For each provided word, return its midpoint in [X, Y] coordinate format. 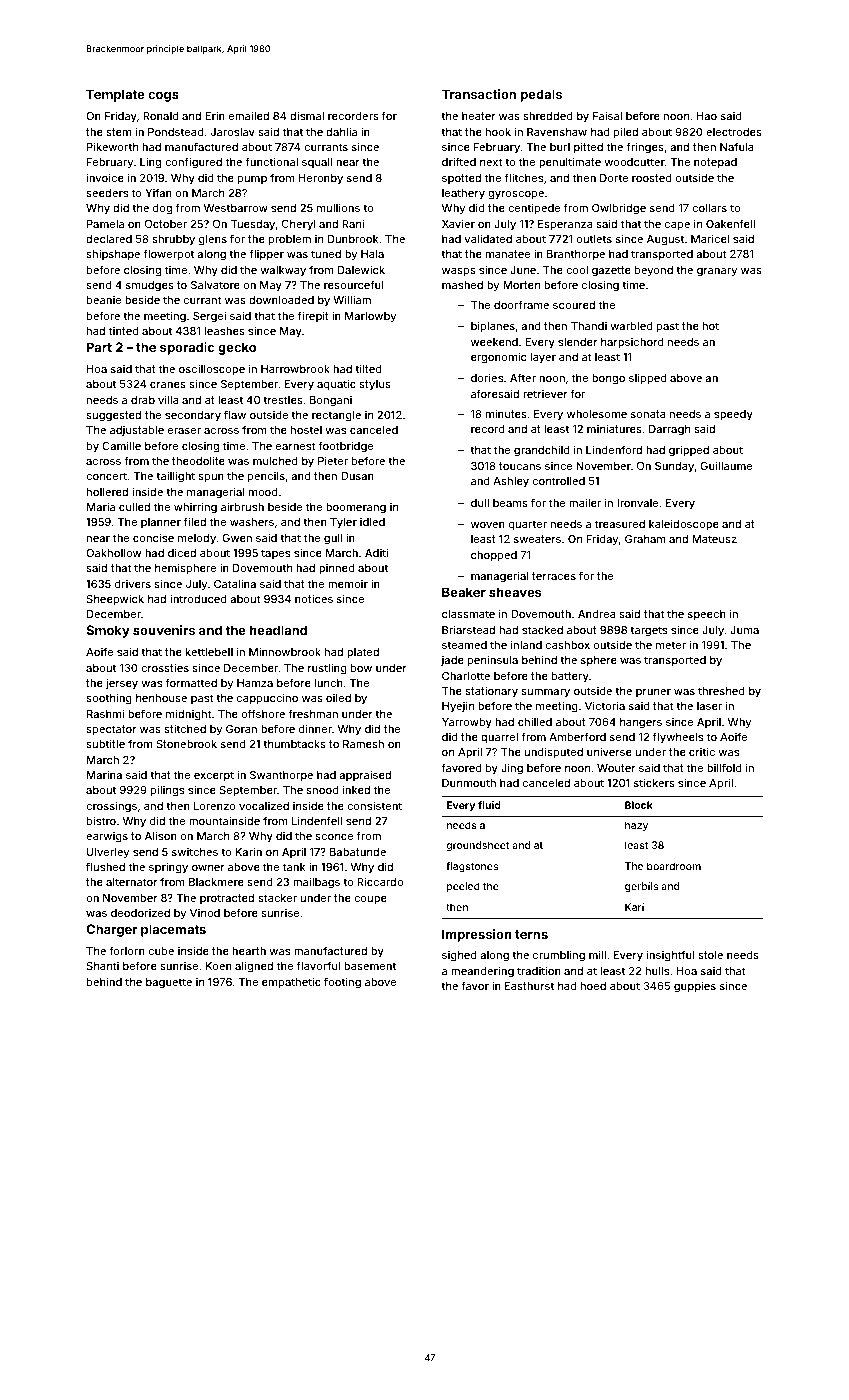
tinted [124, 331]
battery [570, 677]
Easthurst [529, 986]
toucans [520, 466]
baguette [169, 983]
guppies [695, 987]
